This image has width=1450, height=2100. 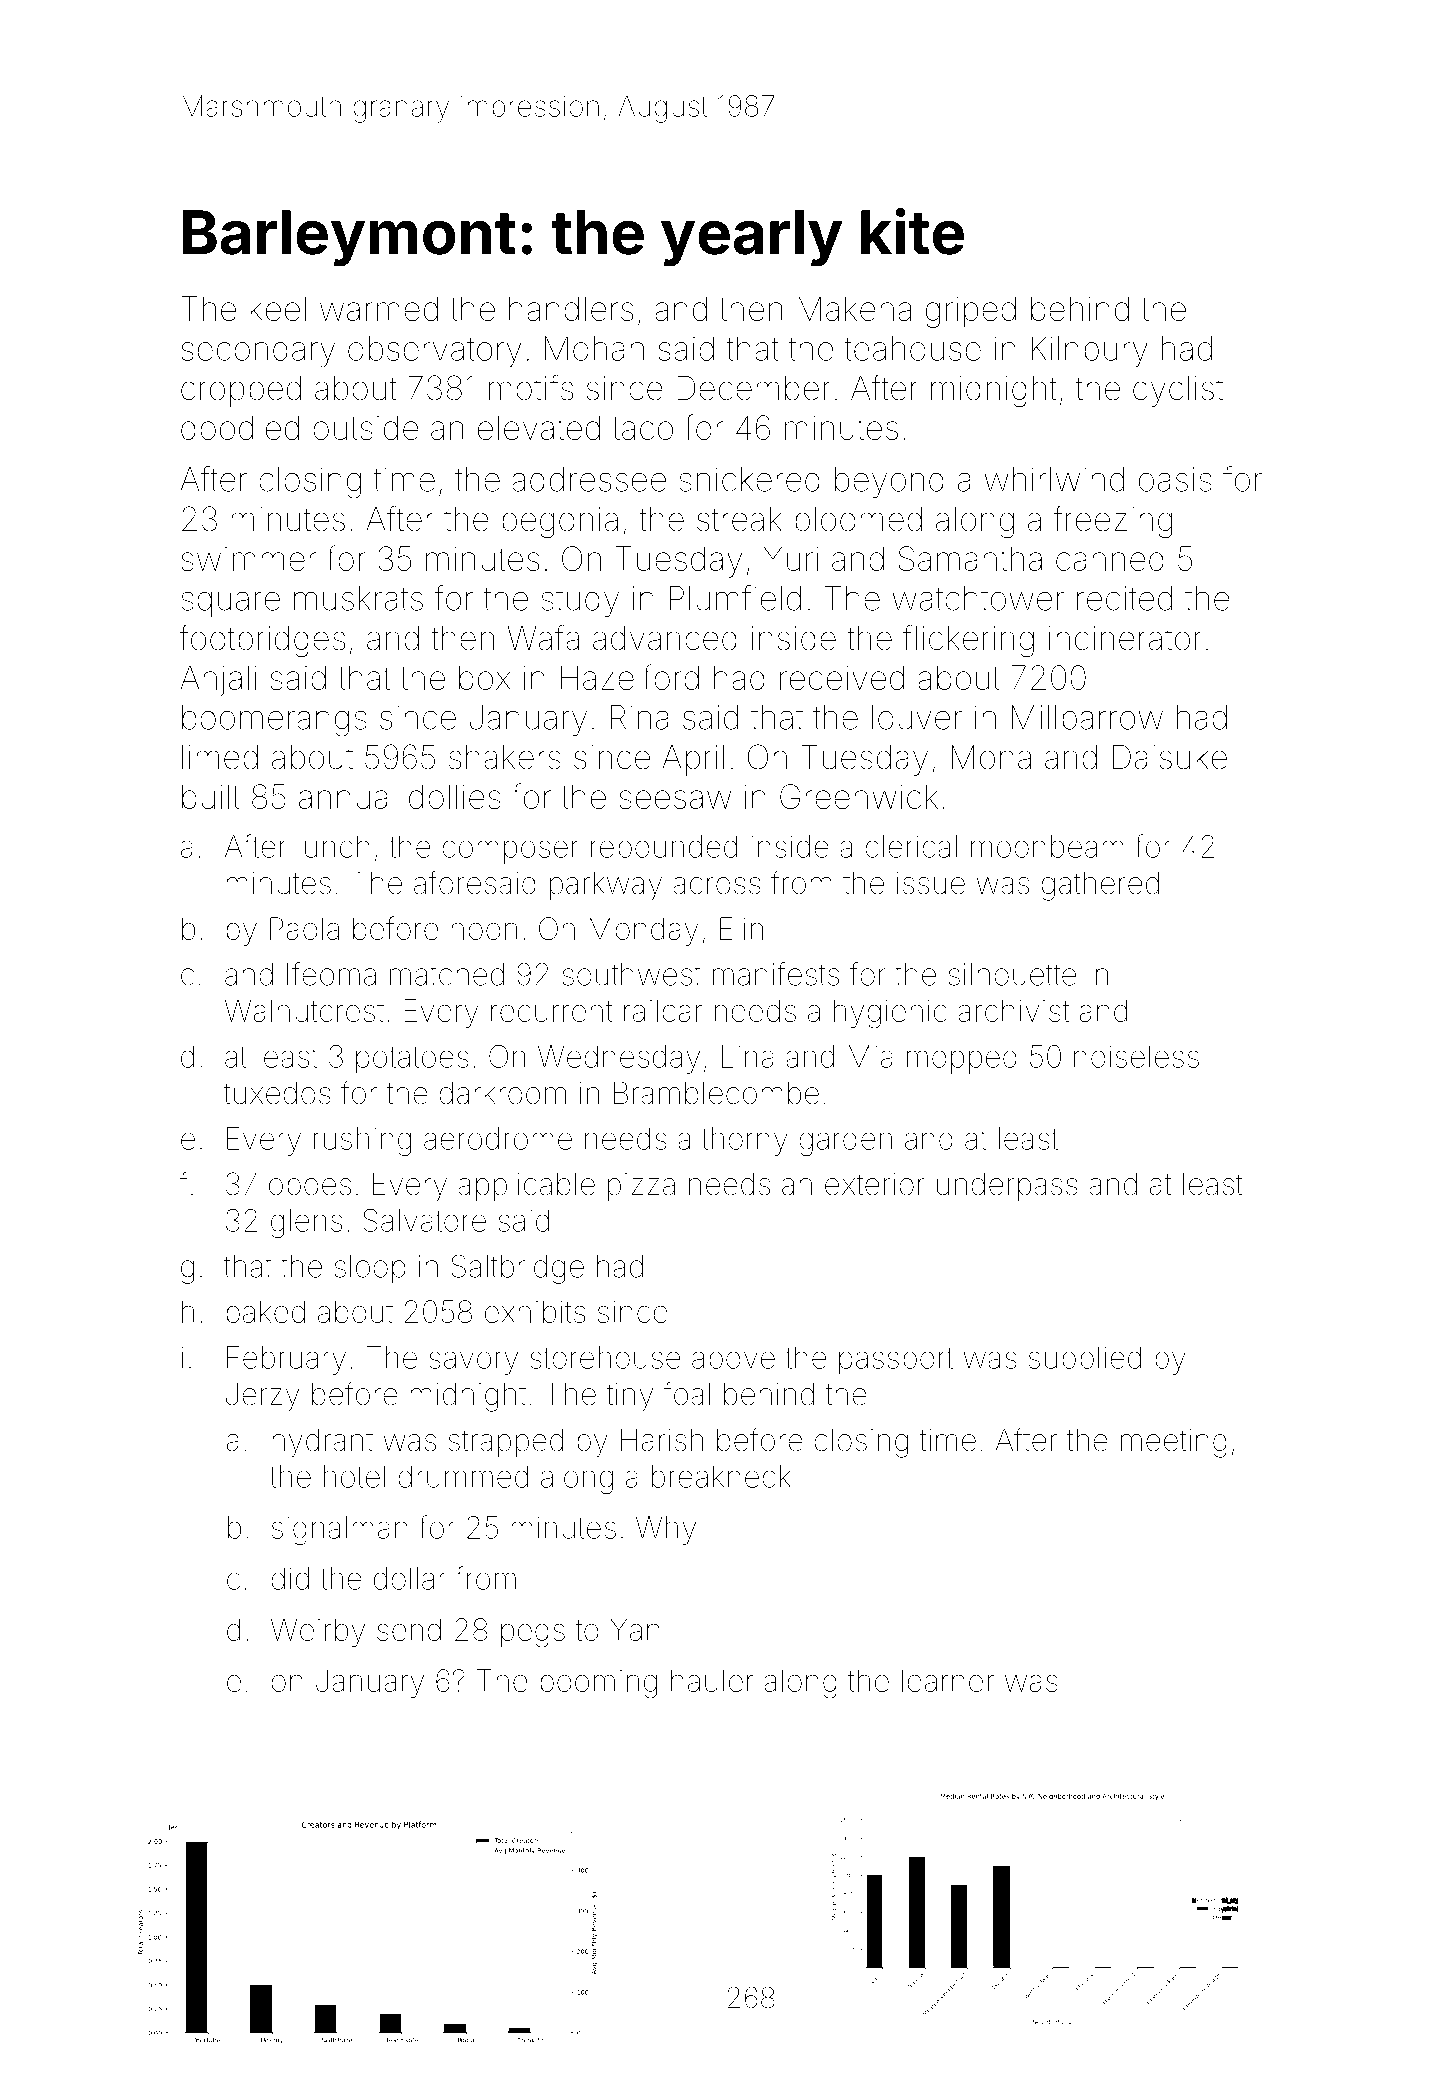 I want to click on Weirby, so click(x=318, y=1632).
